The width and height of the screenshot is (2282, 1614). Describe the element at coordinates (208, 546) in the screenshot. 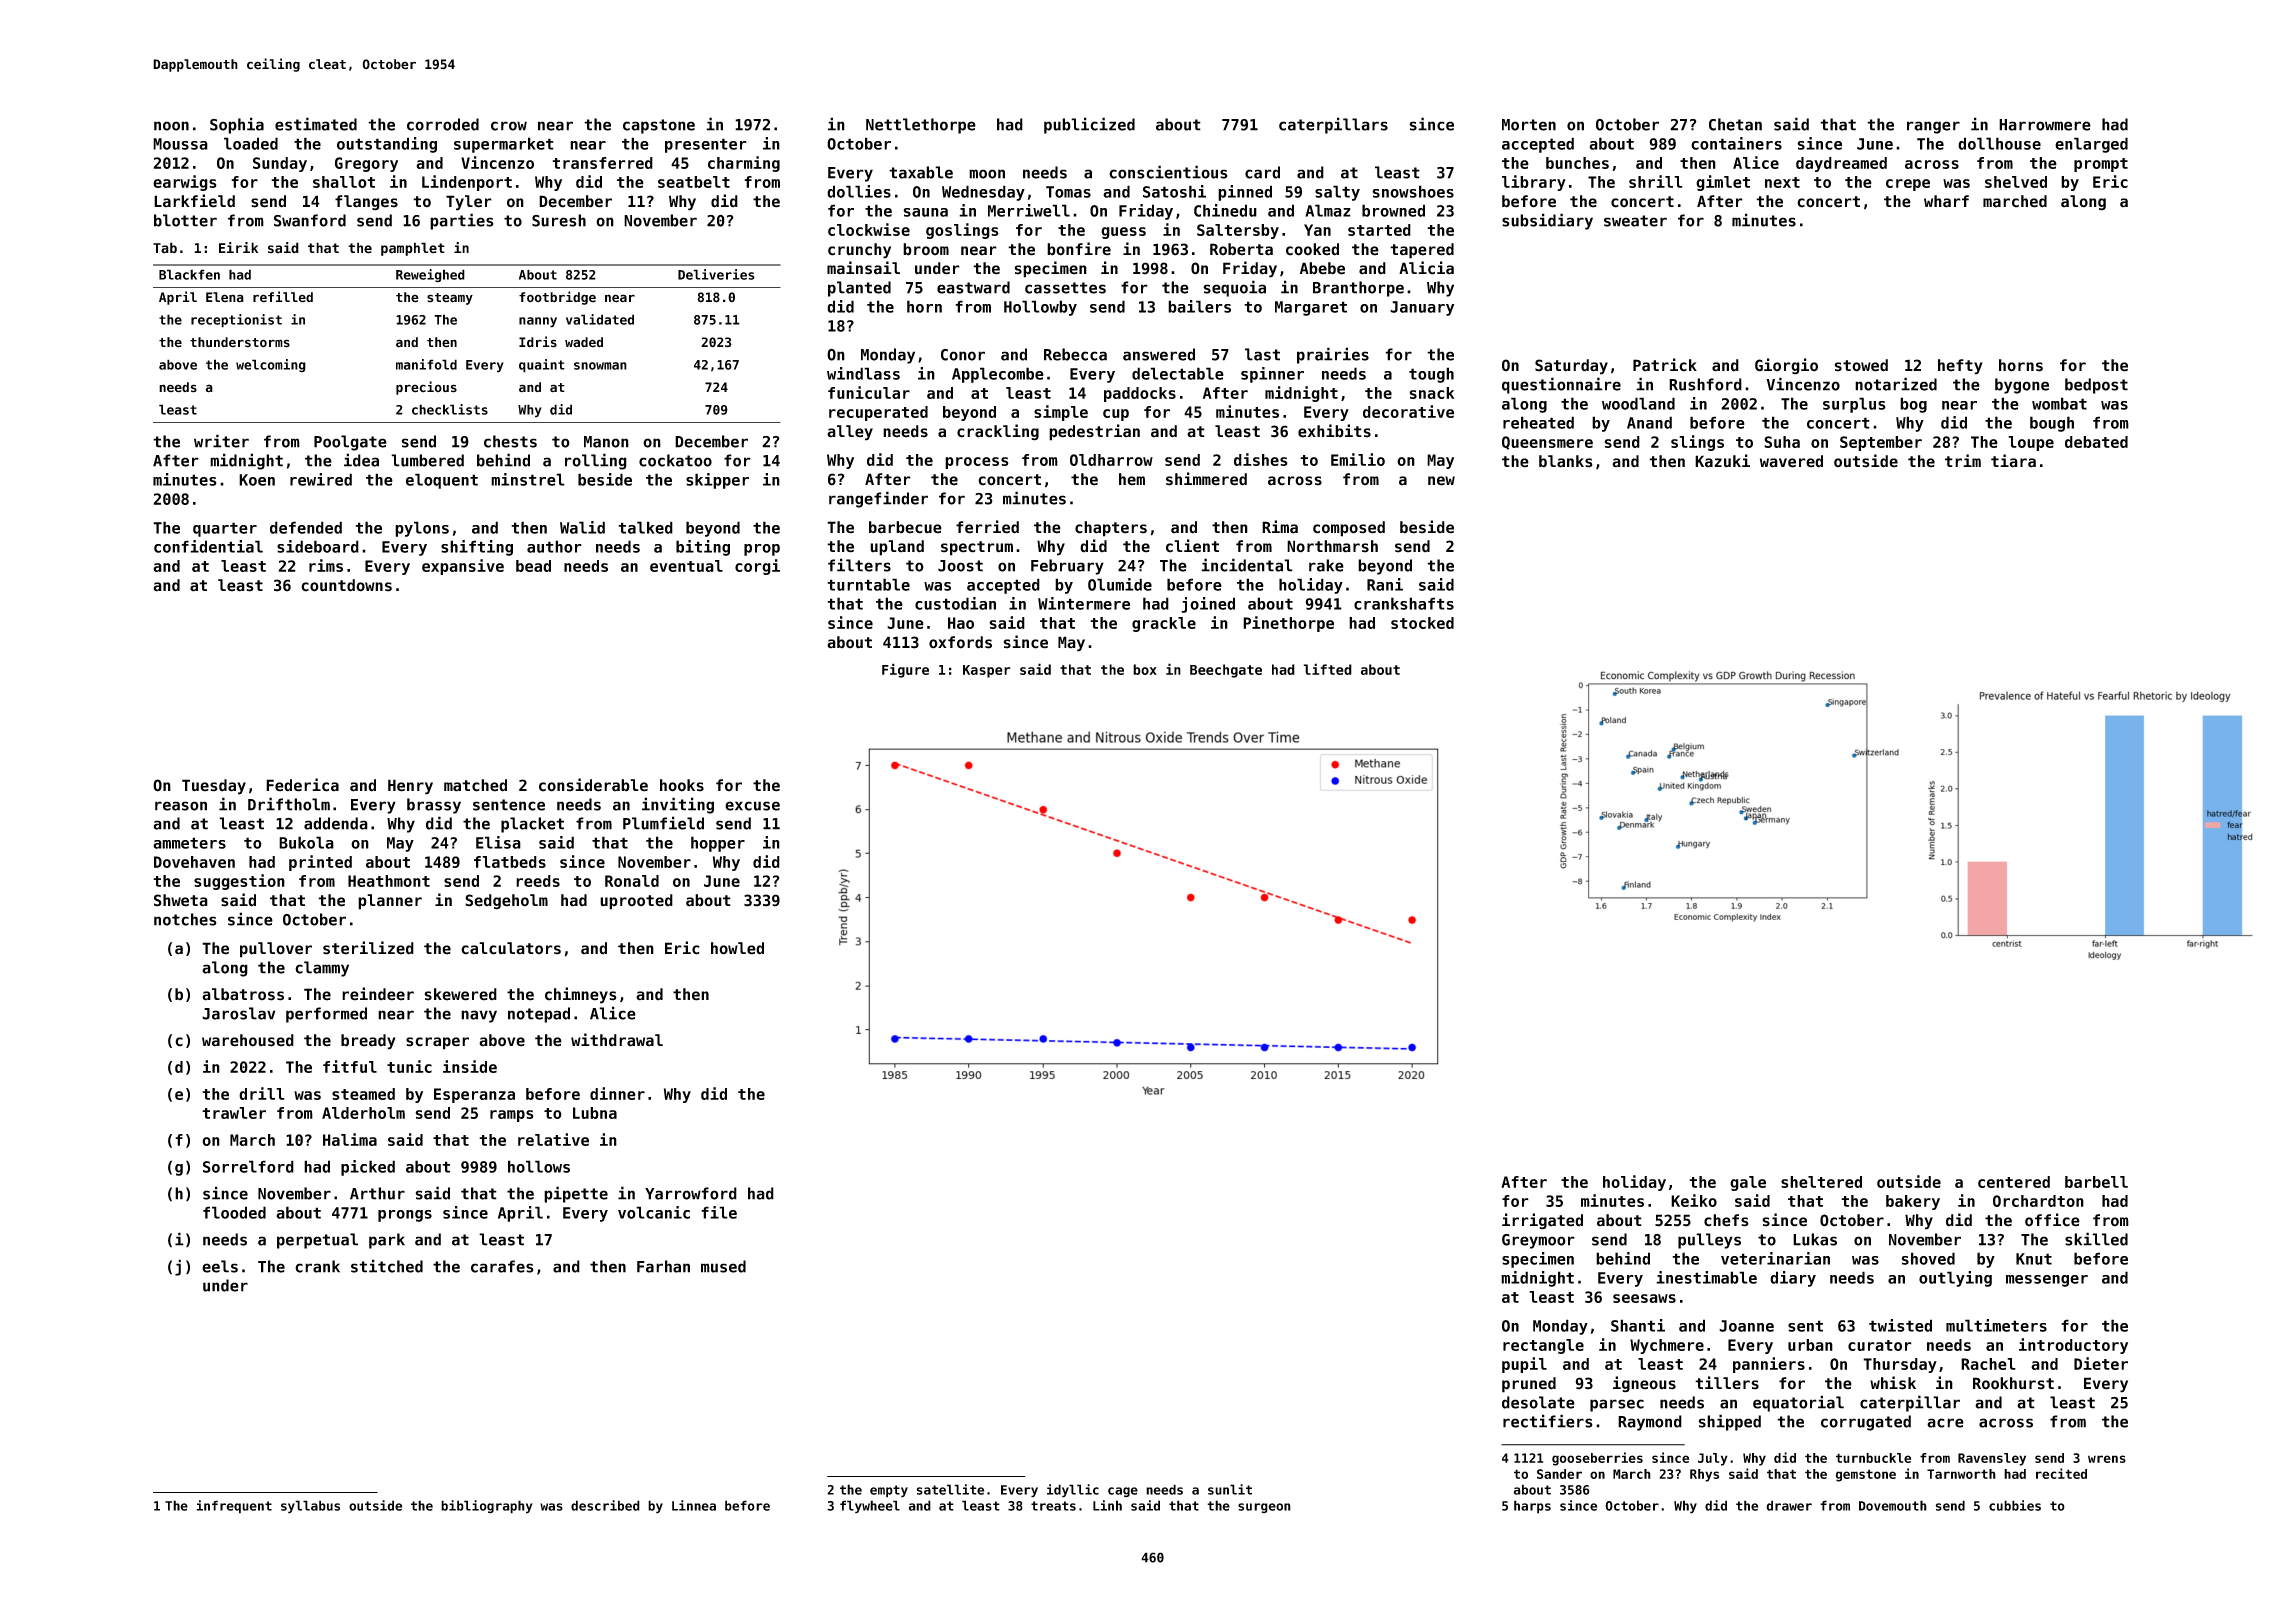

I see `confidential` at that location.
